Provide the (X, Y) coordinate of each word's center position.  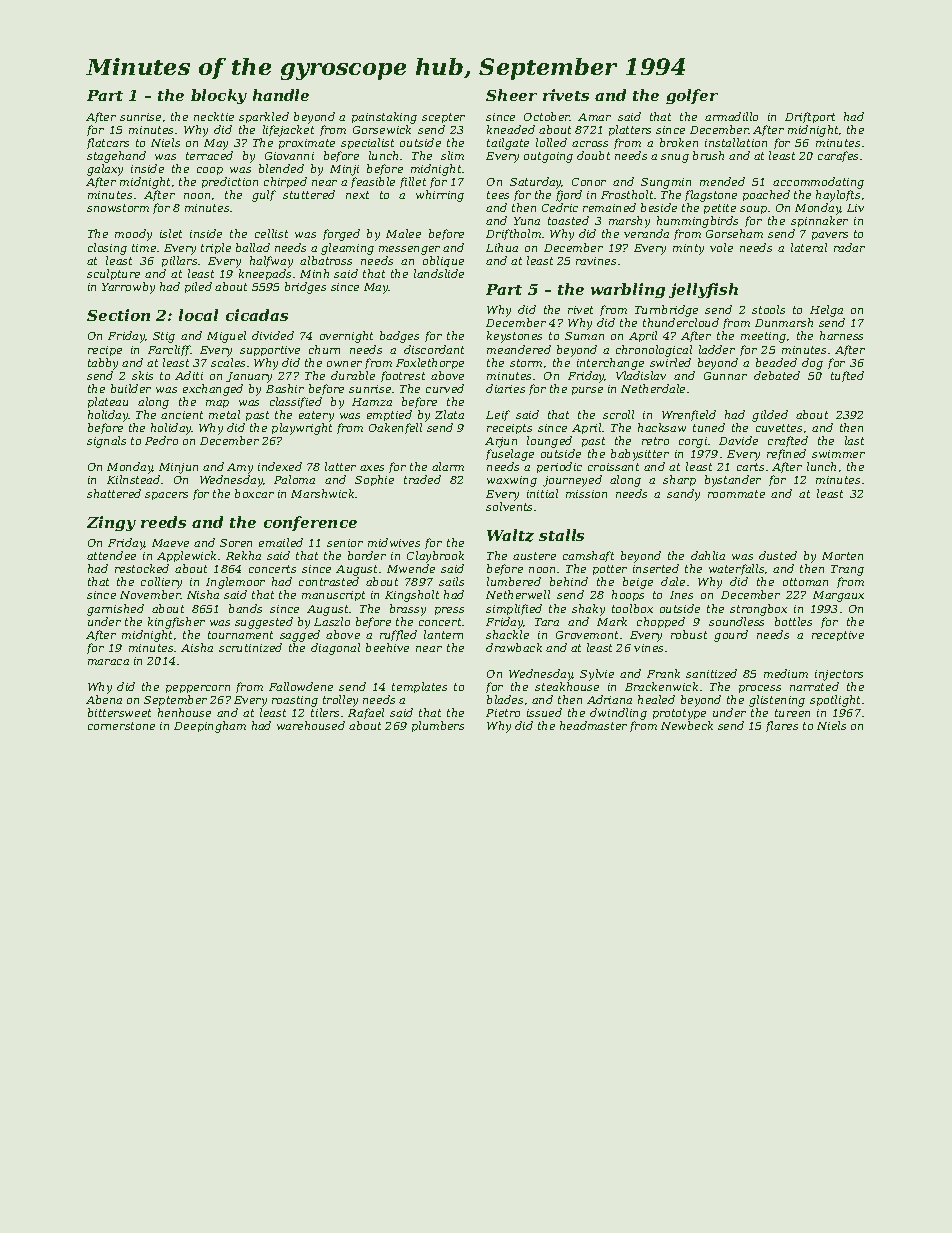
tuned (709, 427)
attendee (111, 555)
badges (399, 337)
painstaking (384, 118)
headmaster (593, 725)
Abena (104, 699)
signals (106, 442)
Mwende (411, 568)
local (198, 315)
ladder (717, 349)
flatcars (108, 143)
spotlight (835, 701)
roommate (736, 494)
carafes (838, 156)
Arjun (501, 442)
